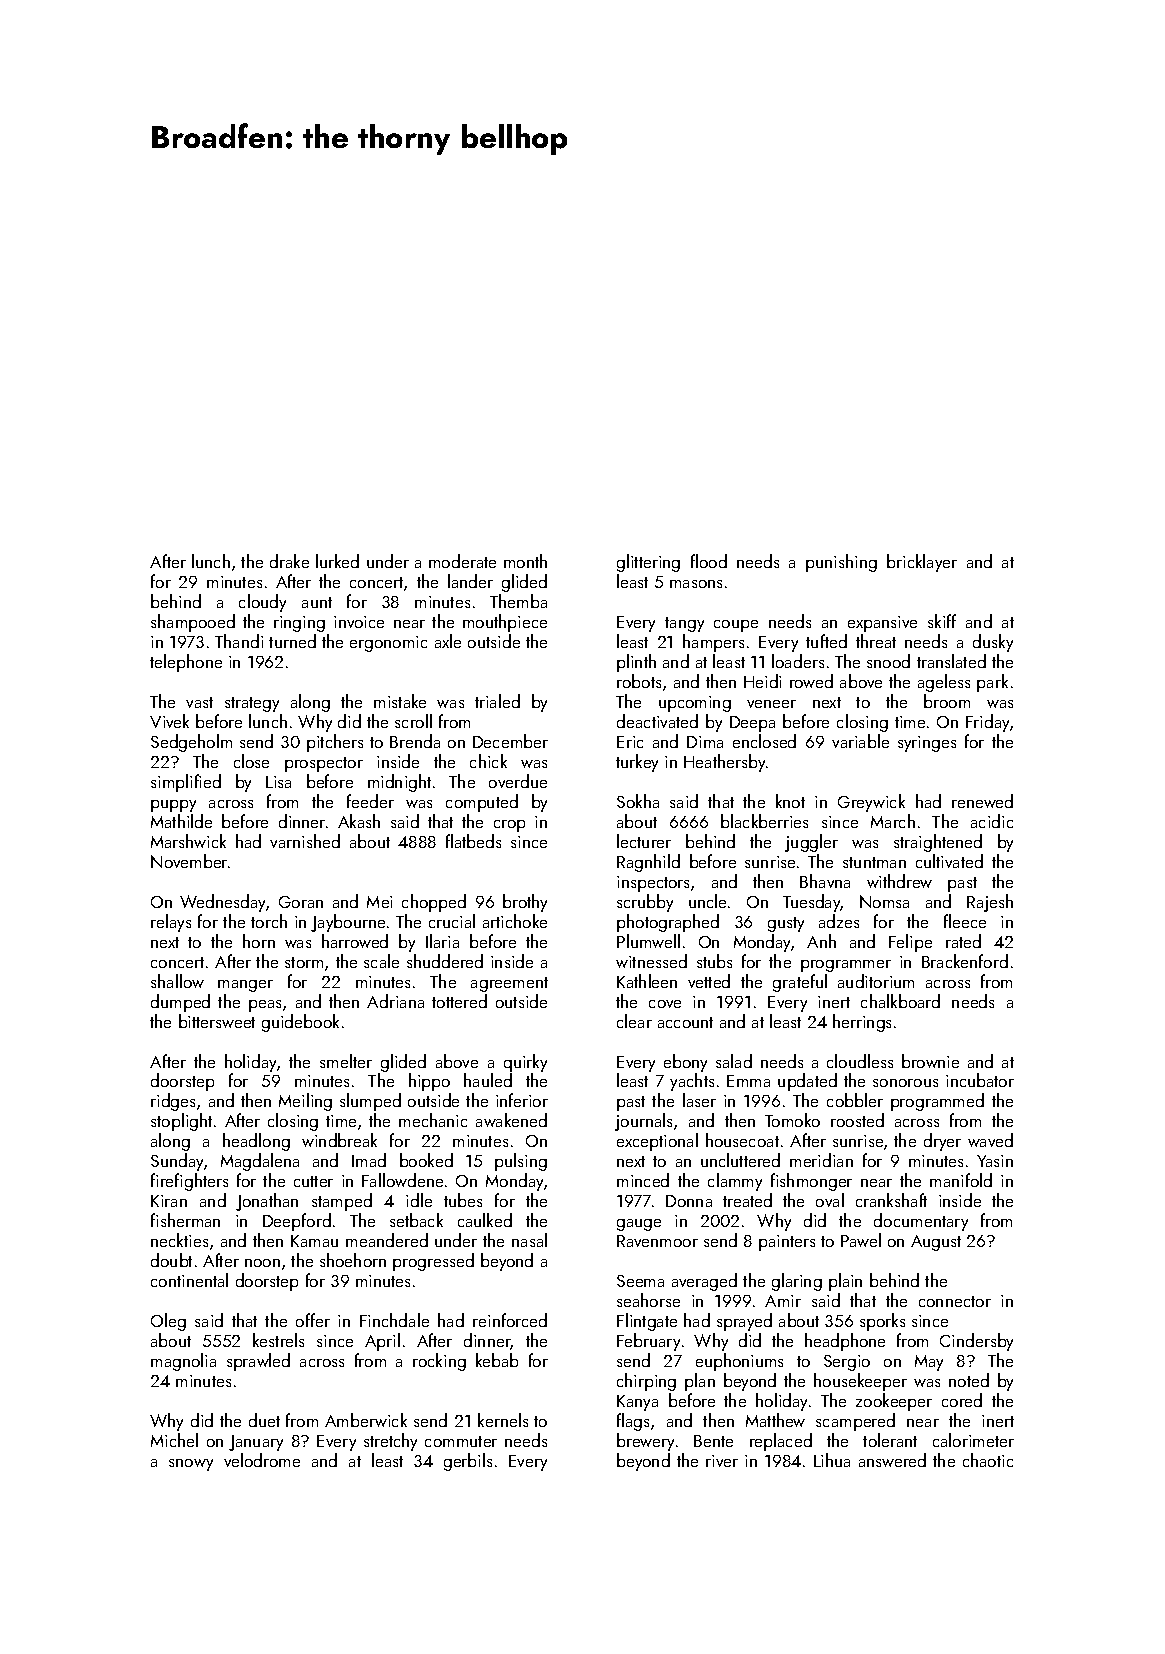  I want to click on Lisa, so click(278, 782).
